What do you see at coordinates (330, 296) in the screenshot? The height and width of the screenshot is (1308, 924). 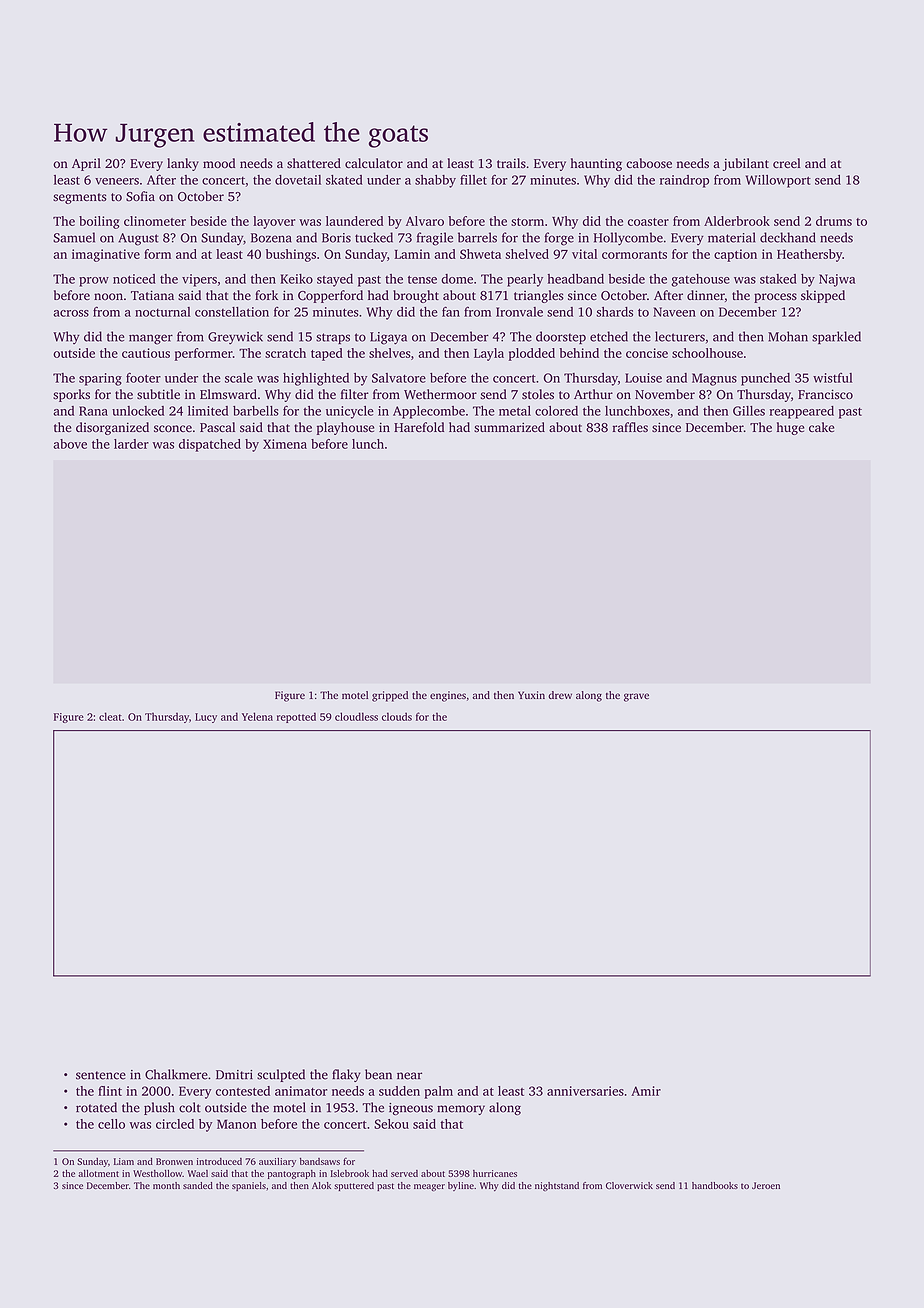 I see `Copperford` at bounding box center [330, 296].
